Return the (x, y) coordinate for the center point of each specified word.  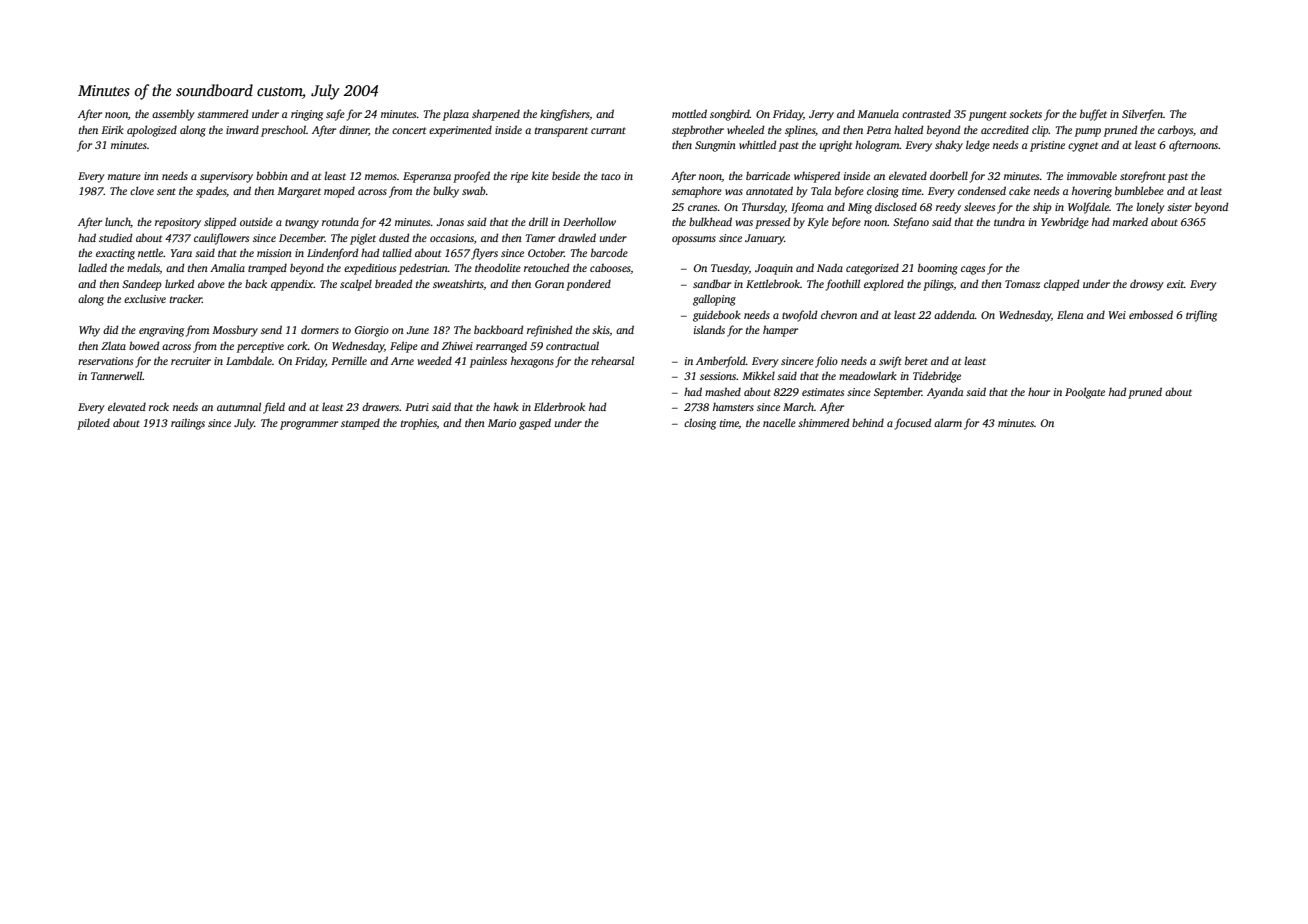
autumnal (239, 406)
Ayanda (945, 393)
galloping (714, 300)
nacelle (779, 423)
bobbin (272, 175)
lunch (118, 222)
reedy (948, 208)
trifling (1201, 316)
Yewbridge (1065, 223)
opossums (694, 240)
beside (566, 175)
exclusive (145, 298)
